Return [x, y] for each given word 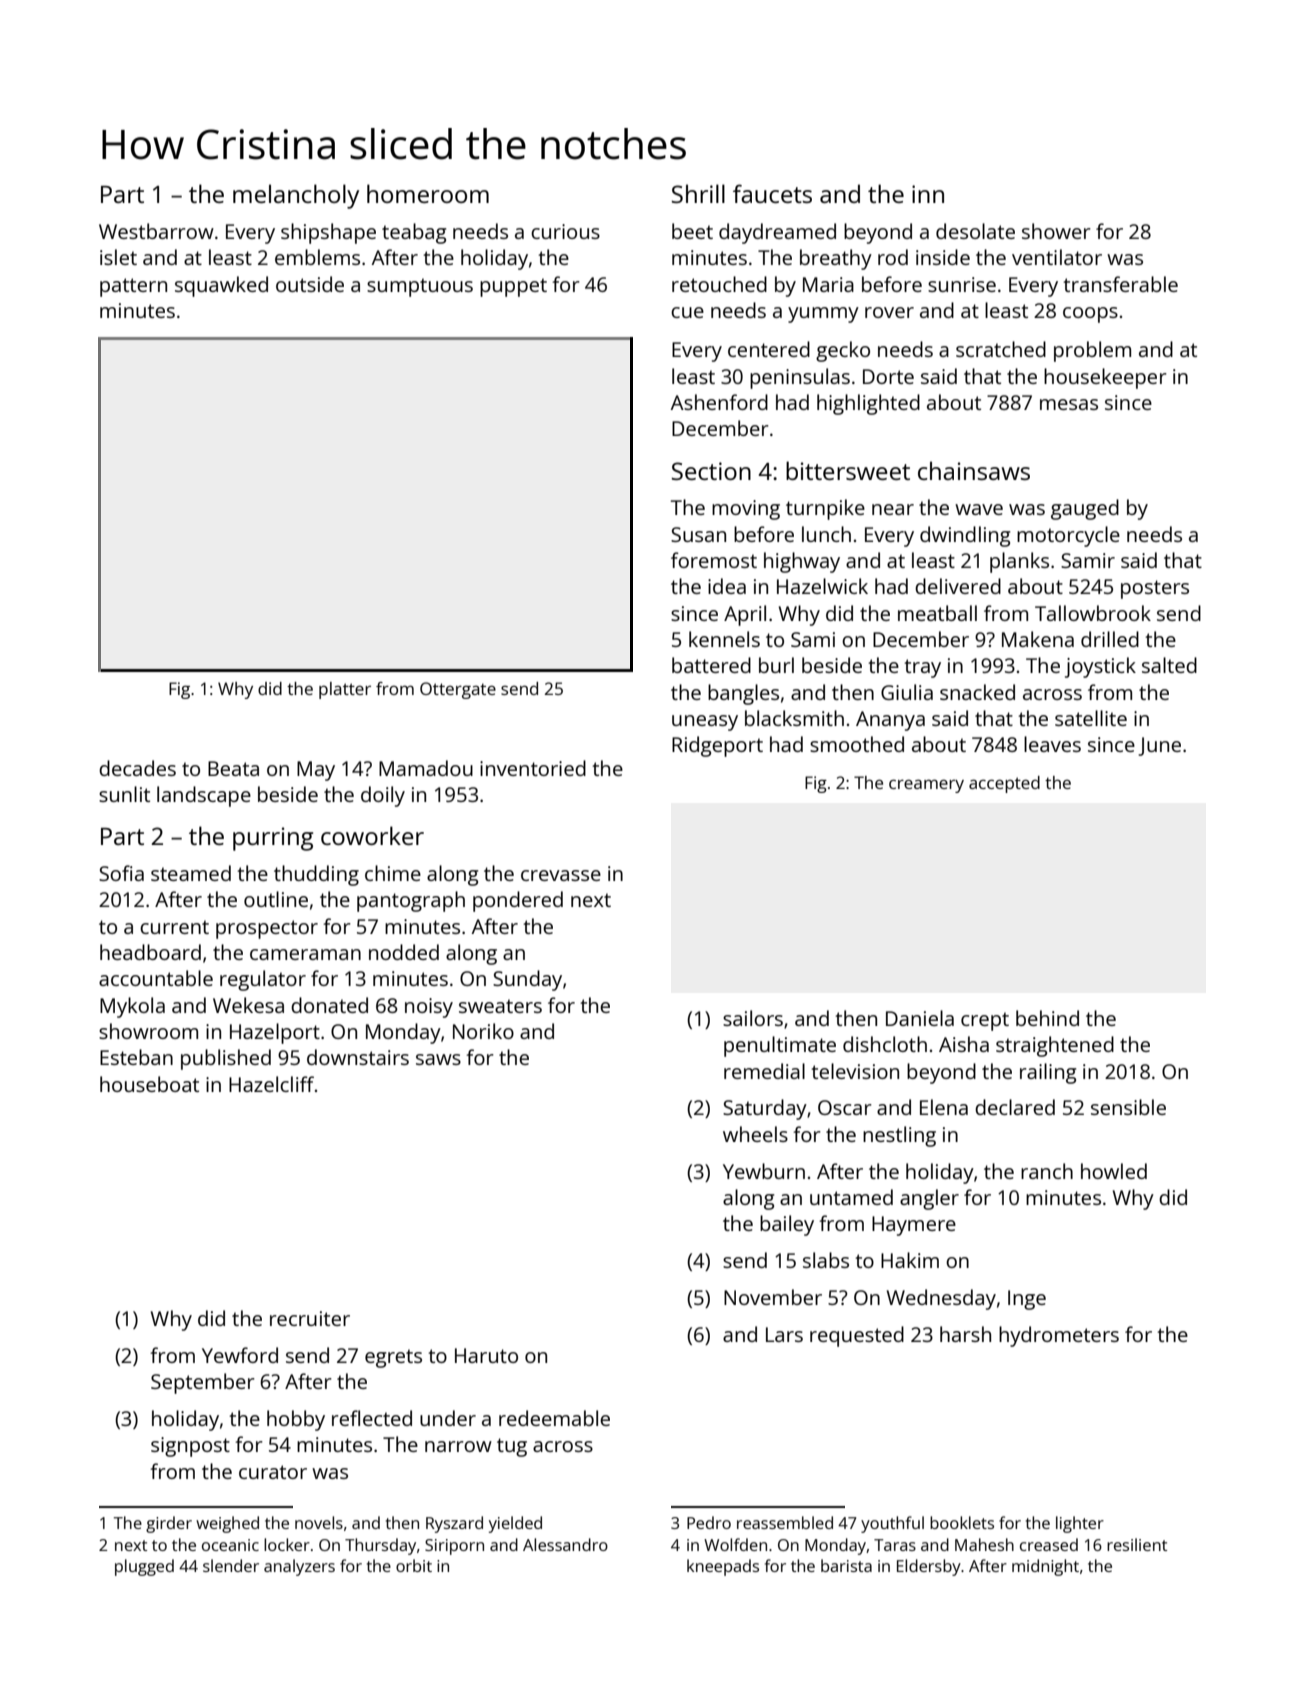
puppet [513, 287]
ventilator [1057, 257]
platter [345, 690]
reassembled [785, 1522]
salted [1169, 665]
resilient [1137, 1544]
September [203, 1383]
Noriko [483, 1031]
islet [118, 257]
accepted [1004, 784]
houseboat [149, 1084]
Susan [698, 534]
